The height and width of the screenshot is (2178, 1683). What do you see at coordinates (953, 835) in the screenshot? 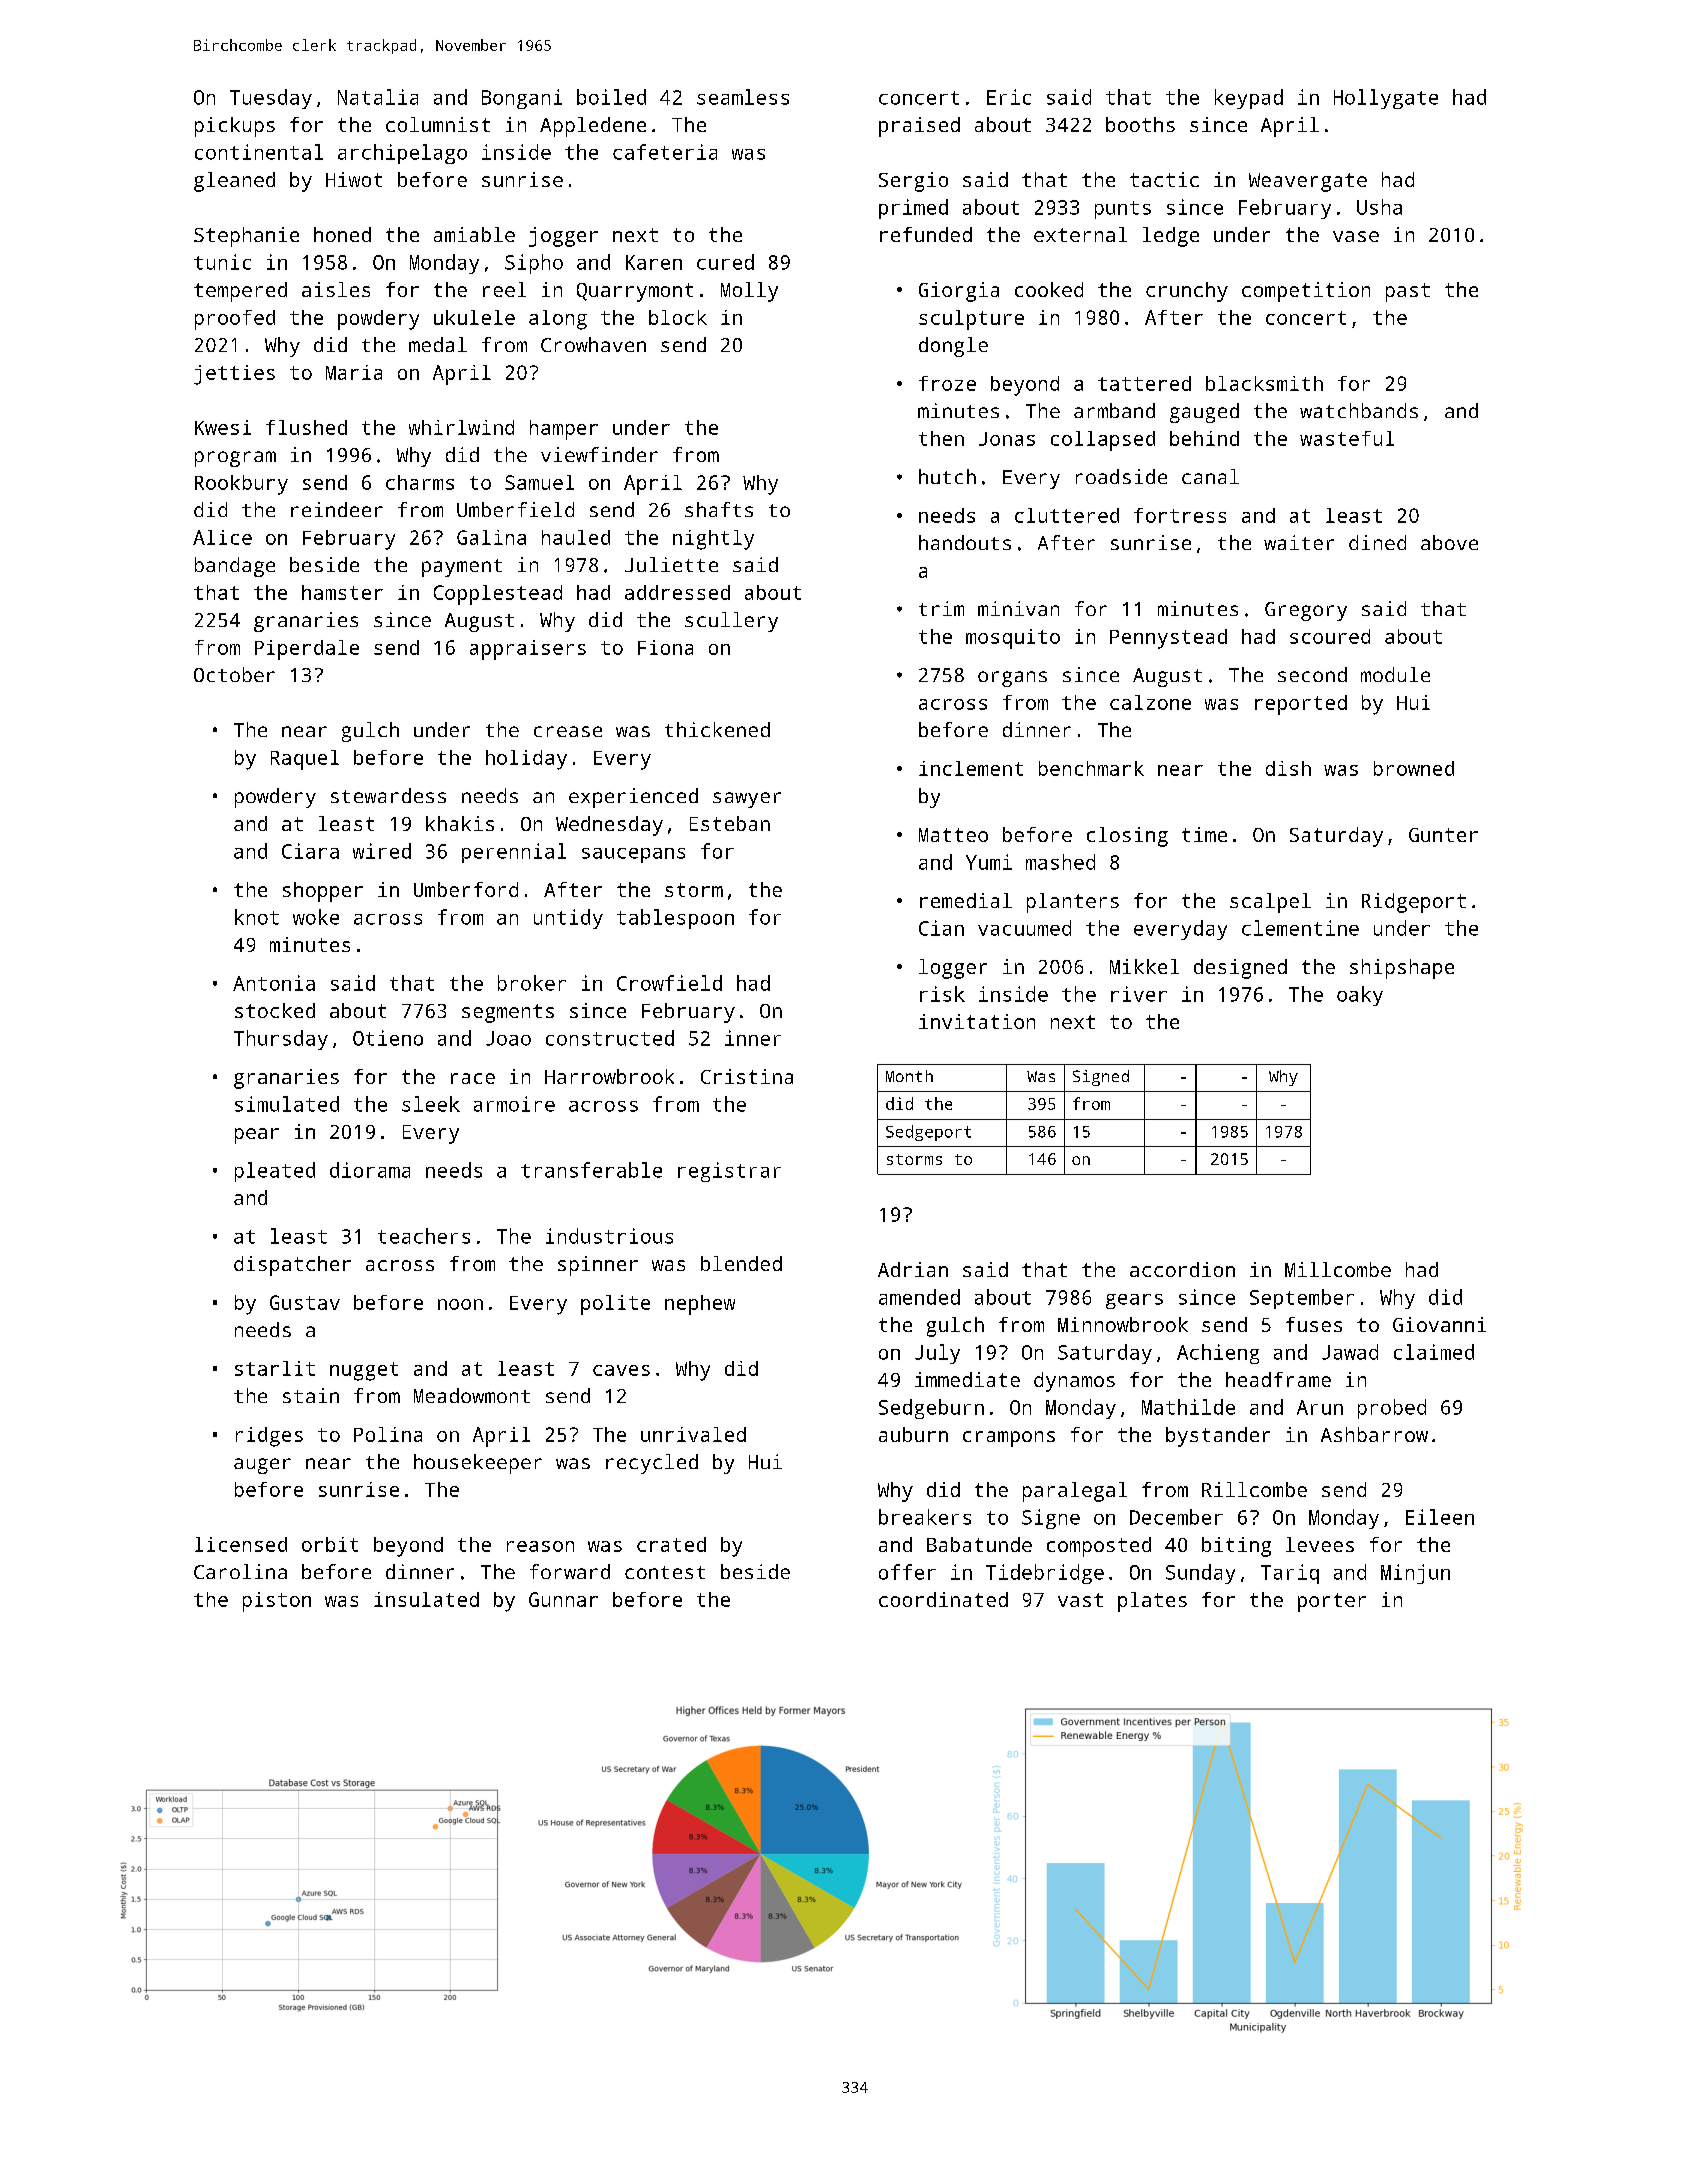
I see `Matteo` at bounding box center [953, 835].
